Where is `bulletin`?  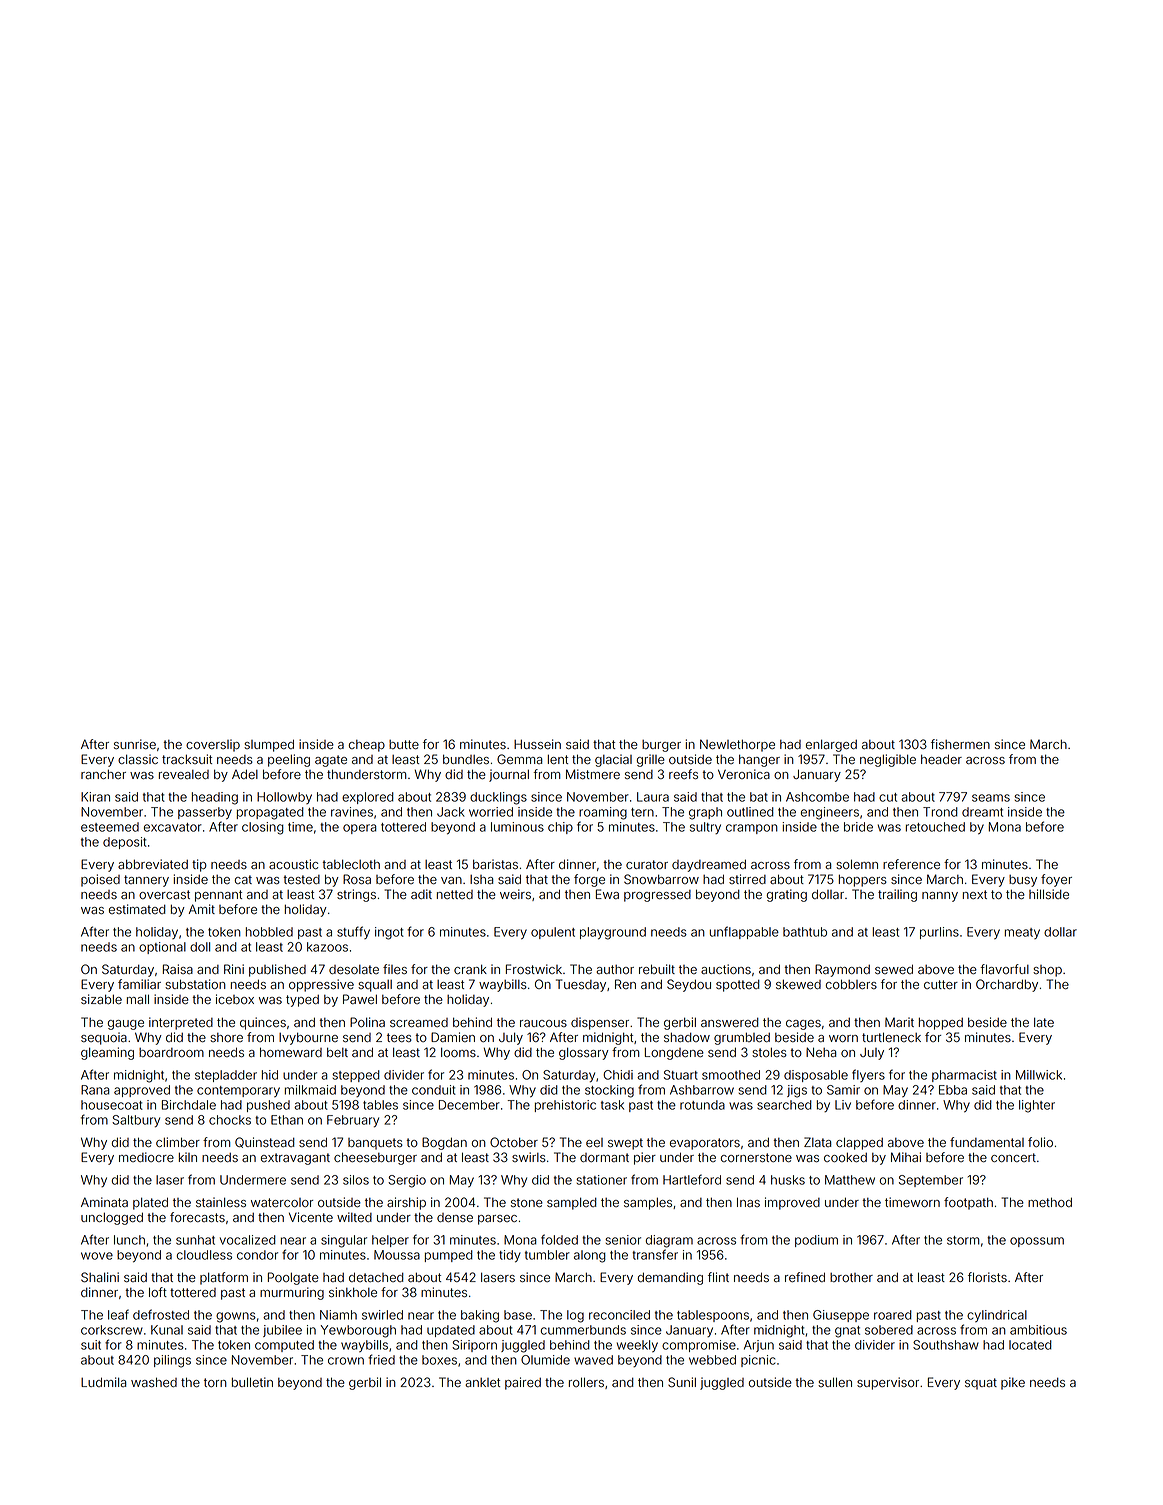 bulletin is located at coordinates (252, 1382).
